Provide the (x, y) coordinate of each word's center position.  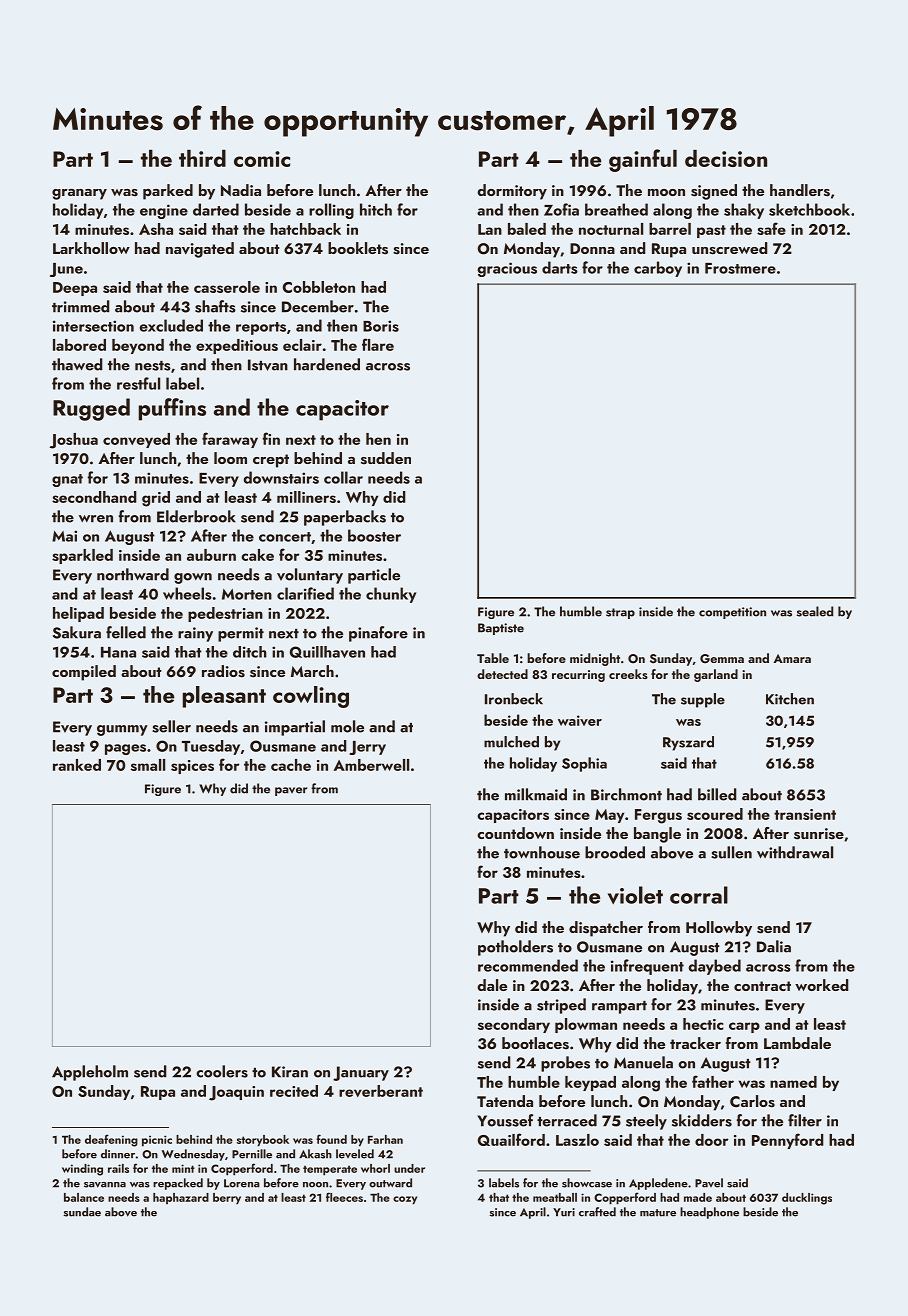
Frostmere (740, 268)
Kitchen (790, 699)
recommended (528, 965)
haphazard (181, 1198)
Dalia (774, 946)
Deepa (75, 289)
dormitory (512, 192)
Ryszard (688, 743)
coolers (222, 1071)
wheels (187, 593)
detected (502, 674)
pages (125, 749)
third (202, 158)
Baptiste (501, 629)
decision (726, 158)
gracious (507, 269)
